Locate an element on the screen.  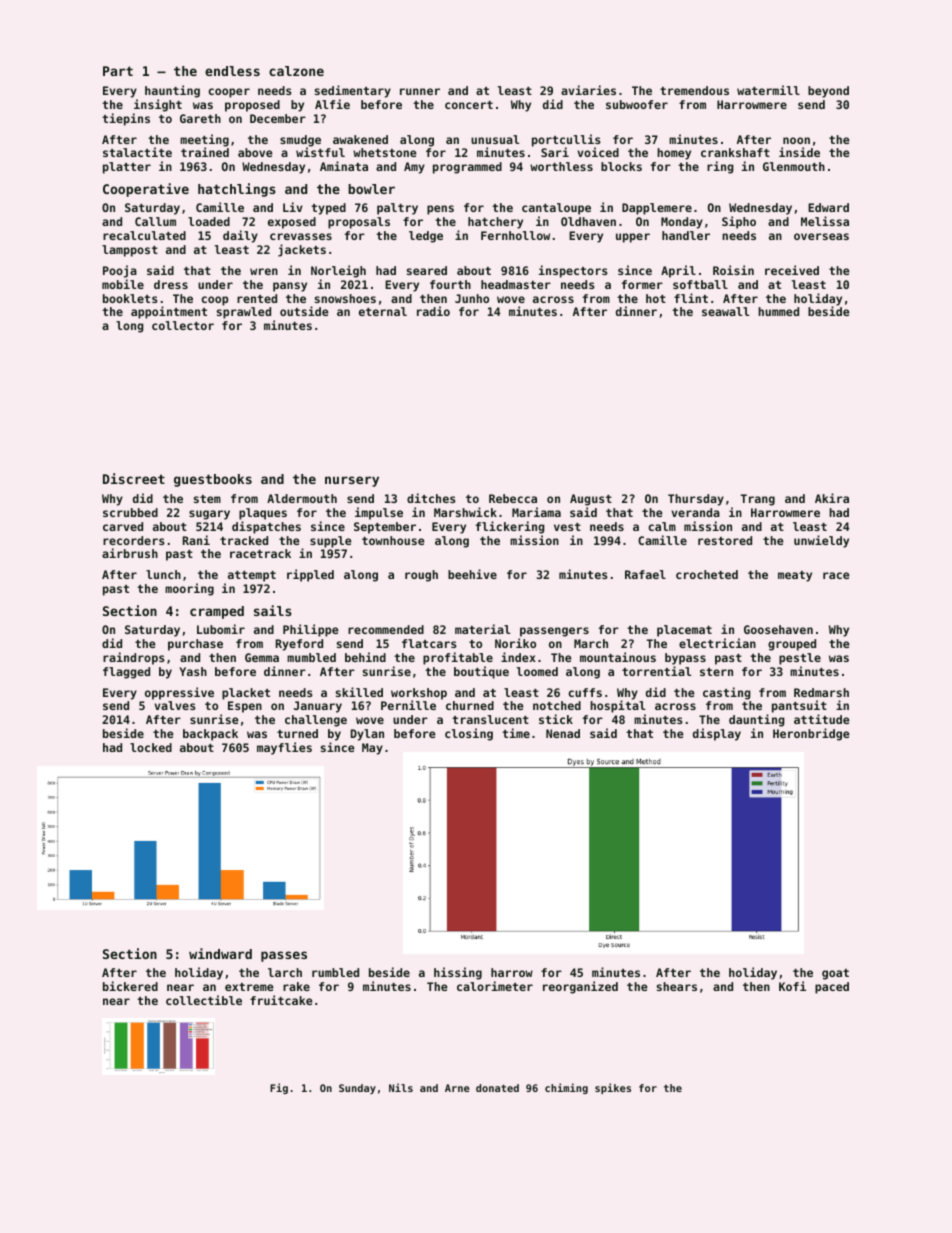
paced is located at coordinates (832, 988).
